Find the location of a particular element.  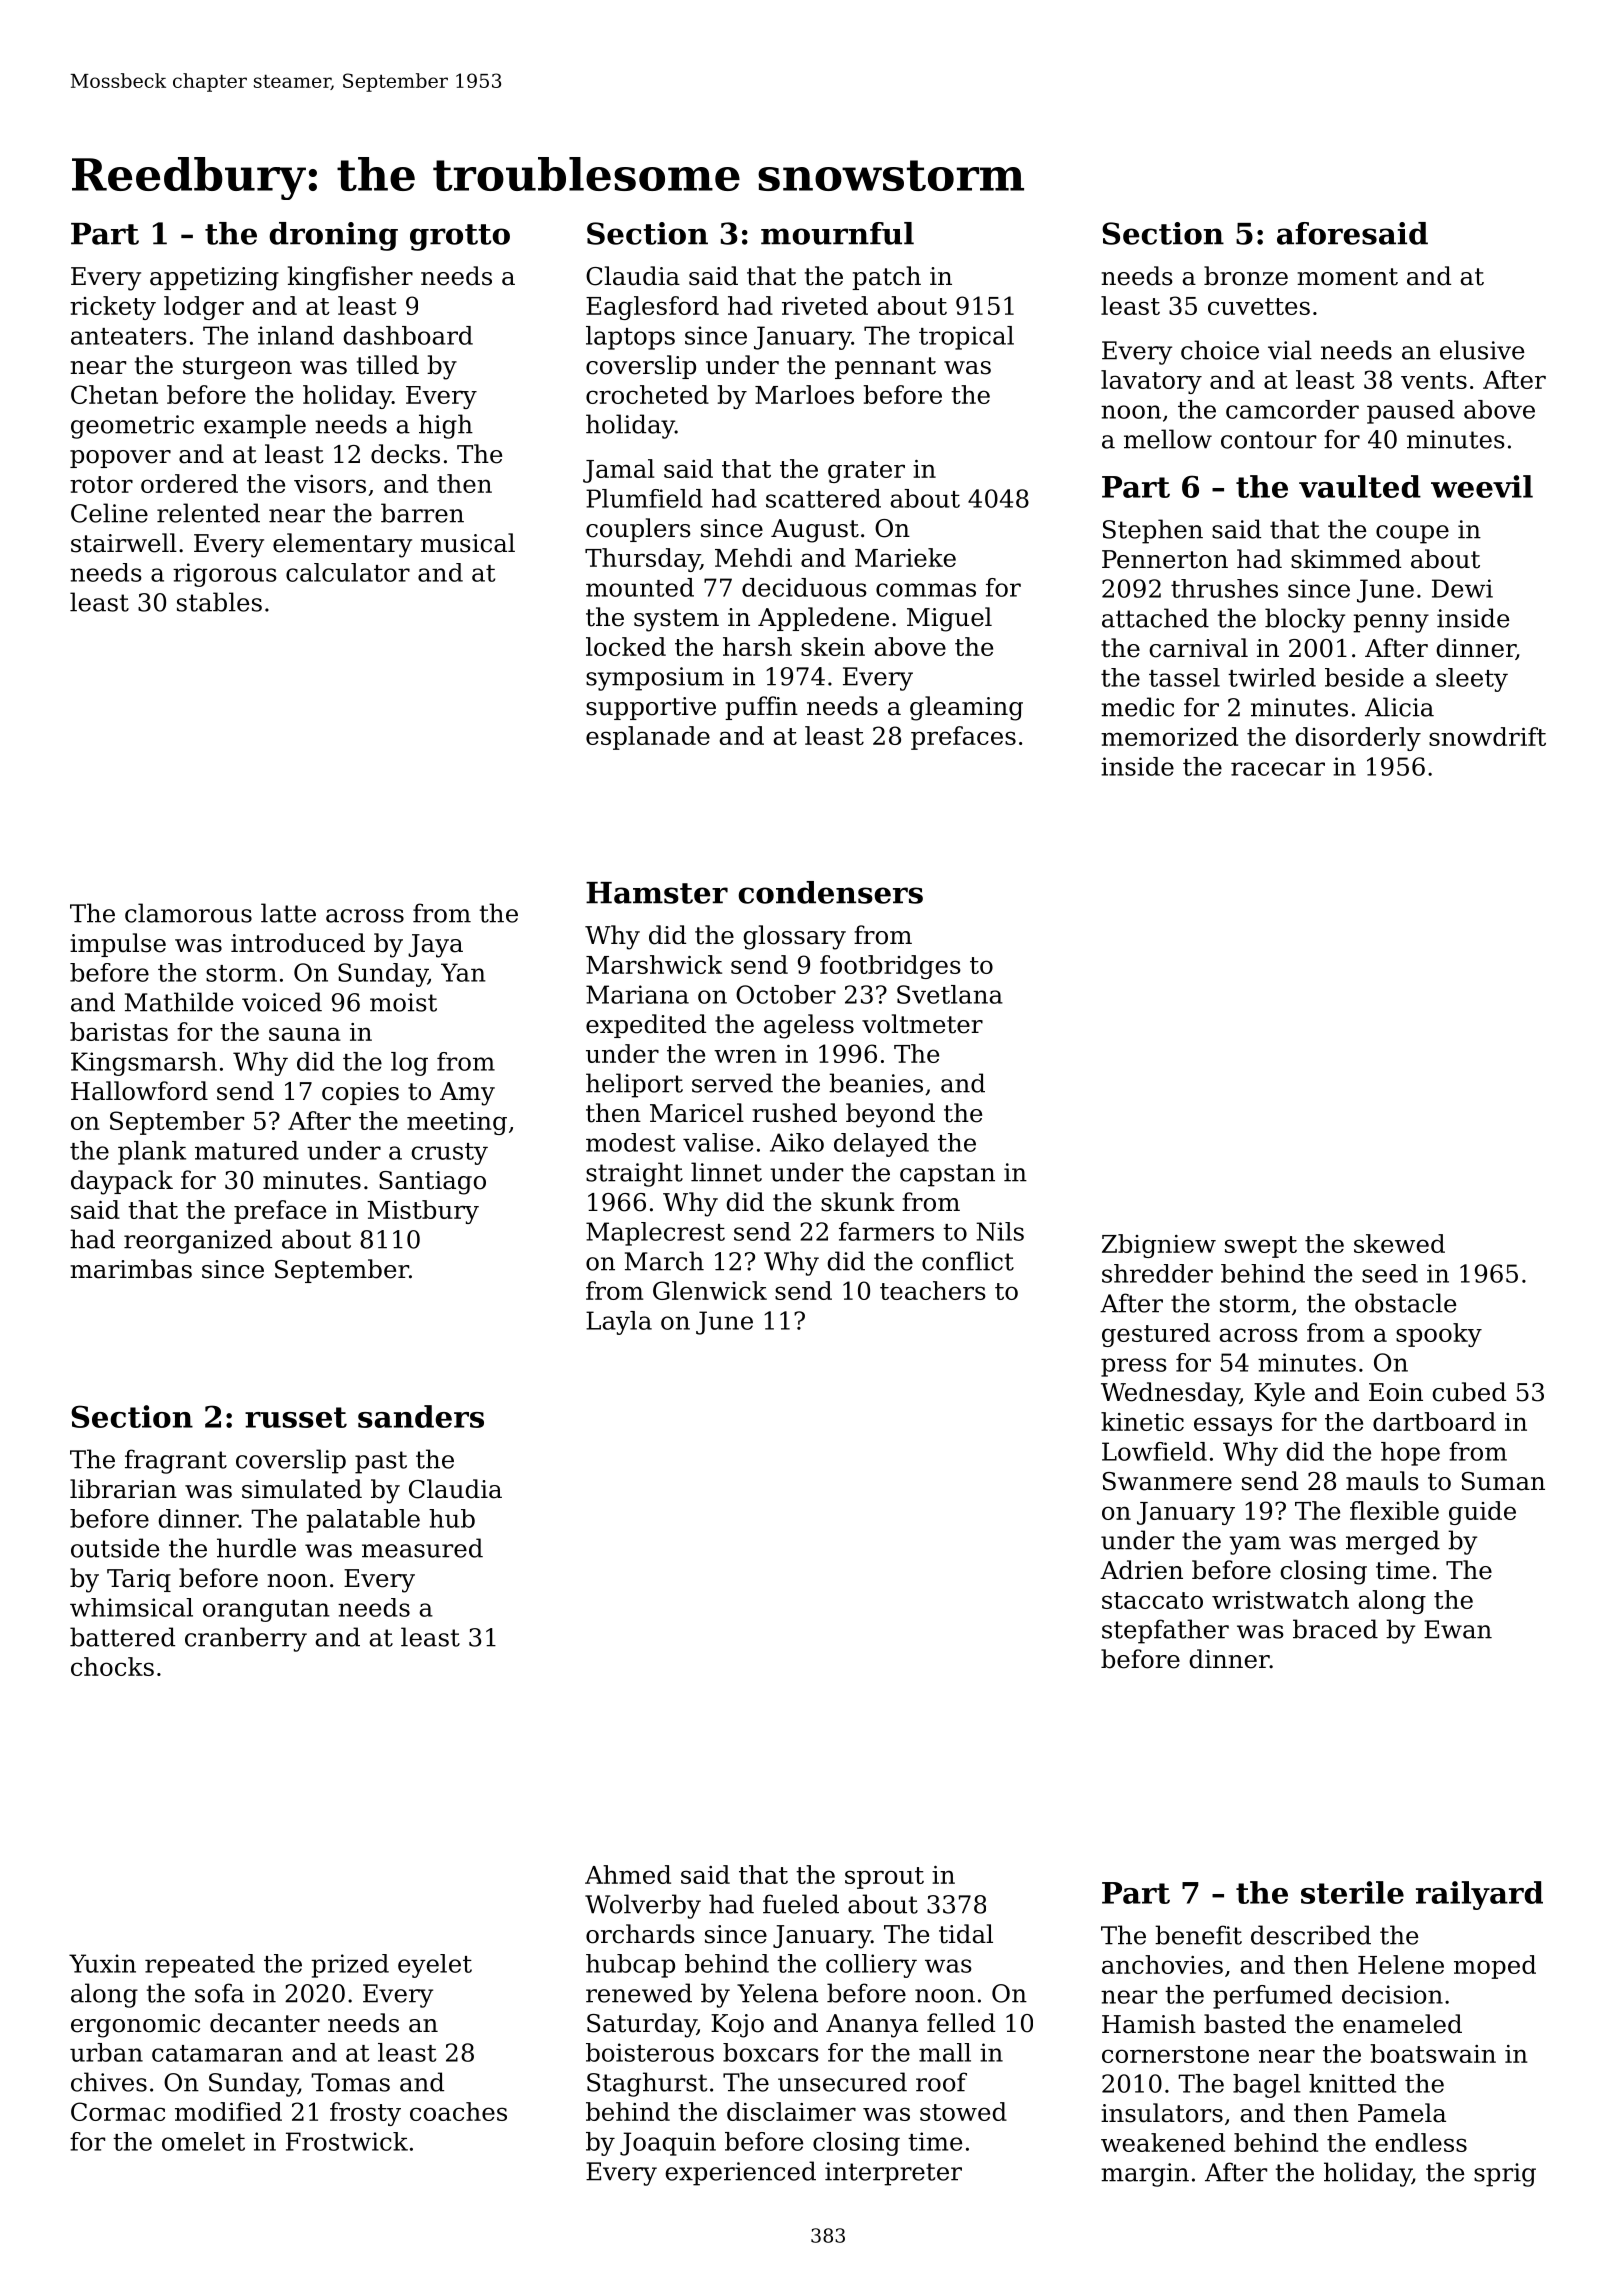

capstan is located at coordinates (947, 1175).
